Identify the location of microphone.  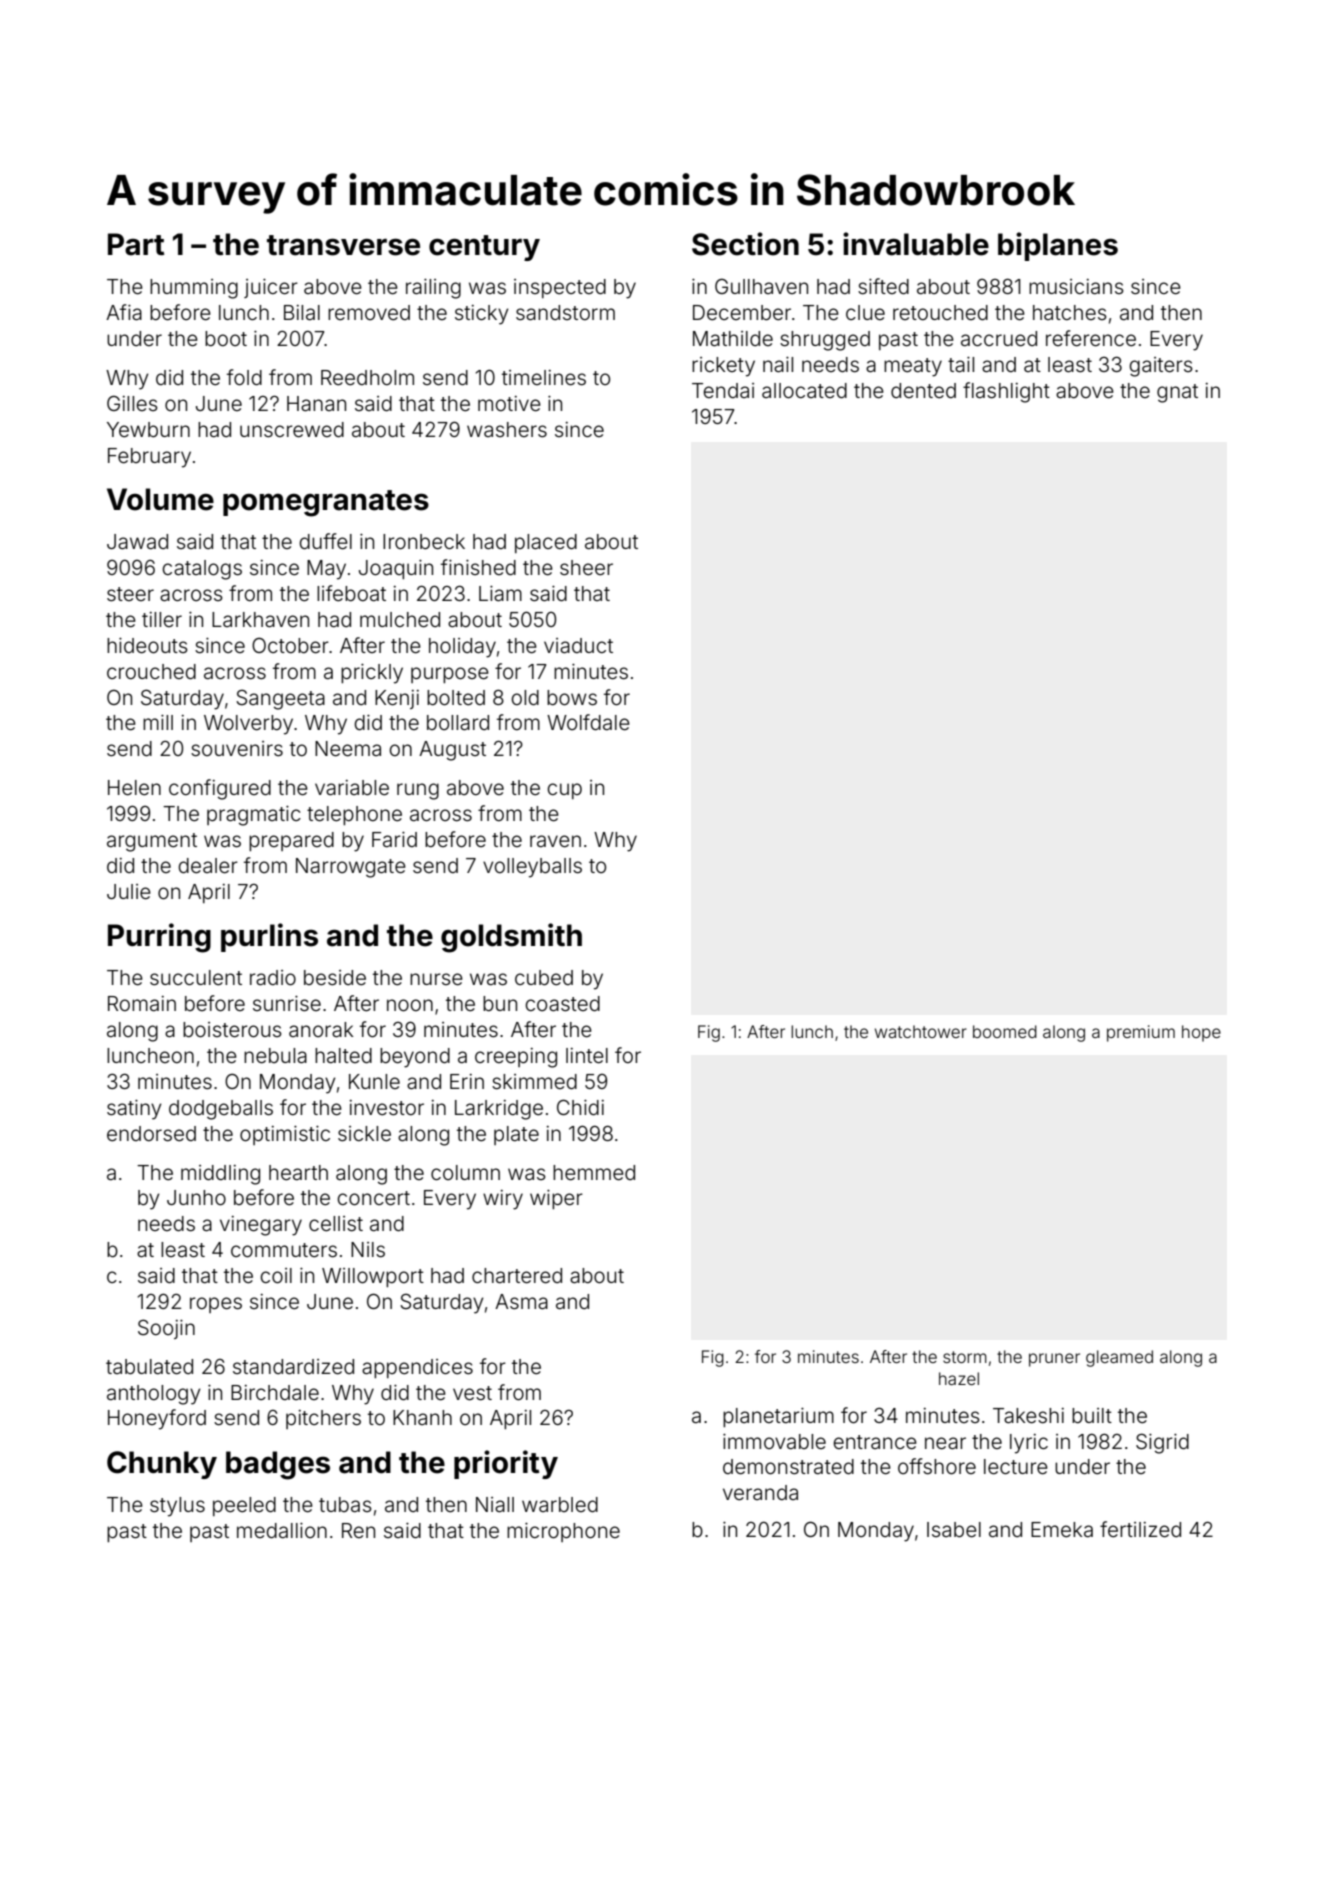
(563, 1532).
